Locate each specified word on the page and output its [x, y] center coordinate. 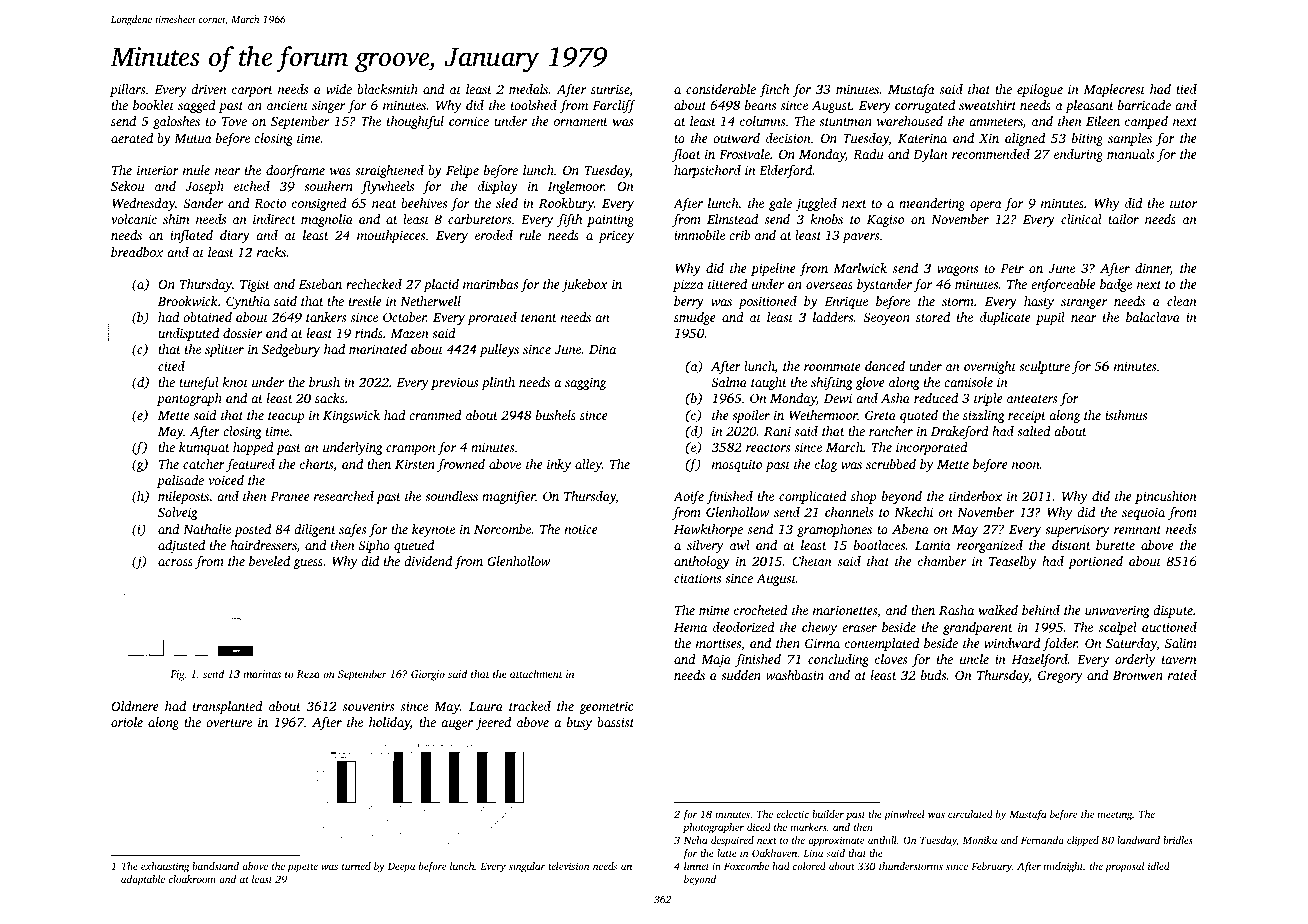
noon [1026, 465]
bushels [556, 415]
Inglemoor [576, 187]
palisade [180, 481]
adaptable [143, 880]
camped [1146, 122]
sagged [197, 106]
